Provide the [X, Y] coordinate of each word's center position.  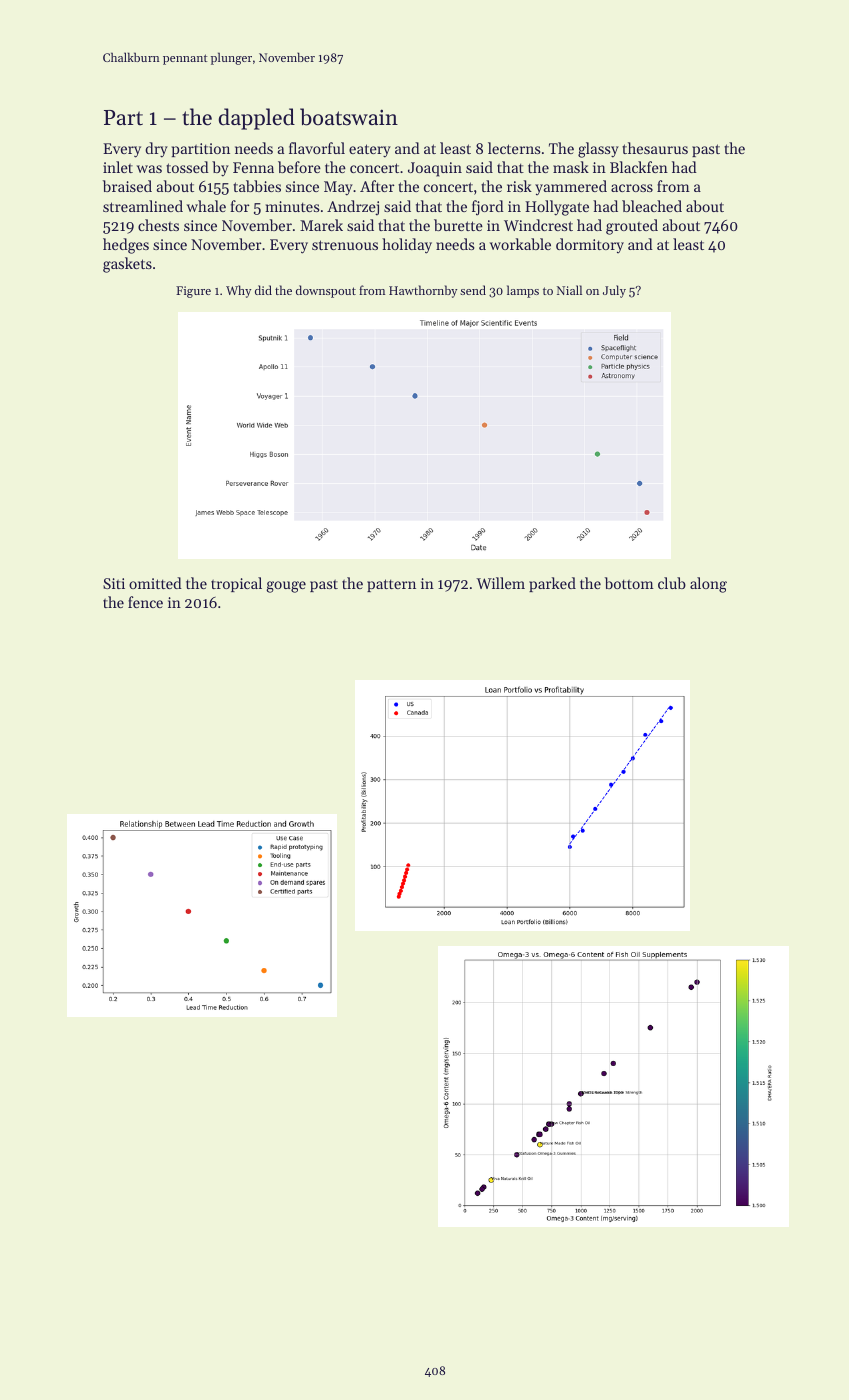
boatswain [349, 117]
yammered [571, 187]
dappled [256, 119]
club [672, 583]
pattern [391, 585]
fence [145, 602]
